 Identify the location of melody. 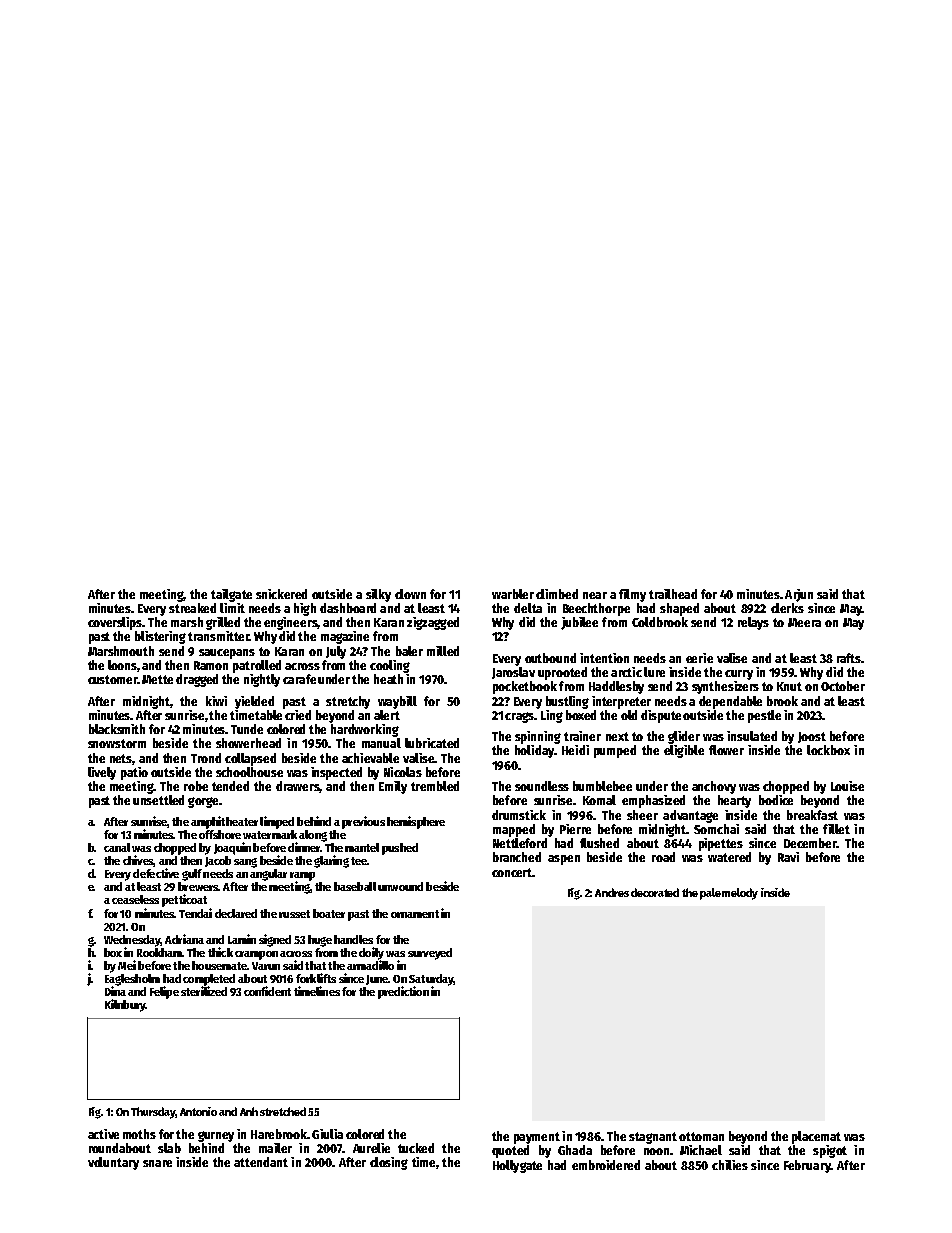
(740, 894).
